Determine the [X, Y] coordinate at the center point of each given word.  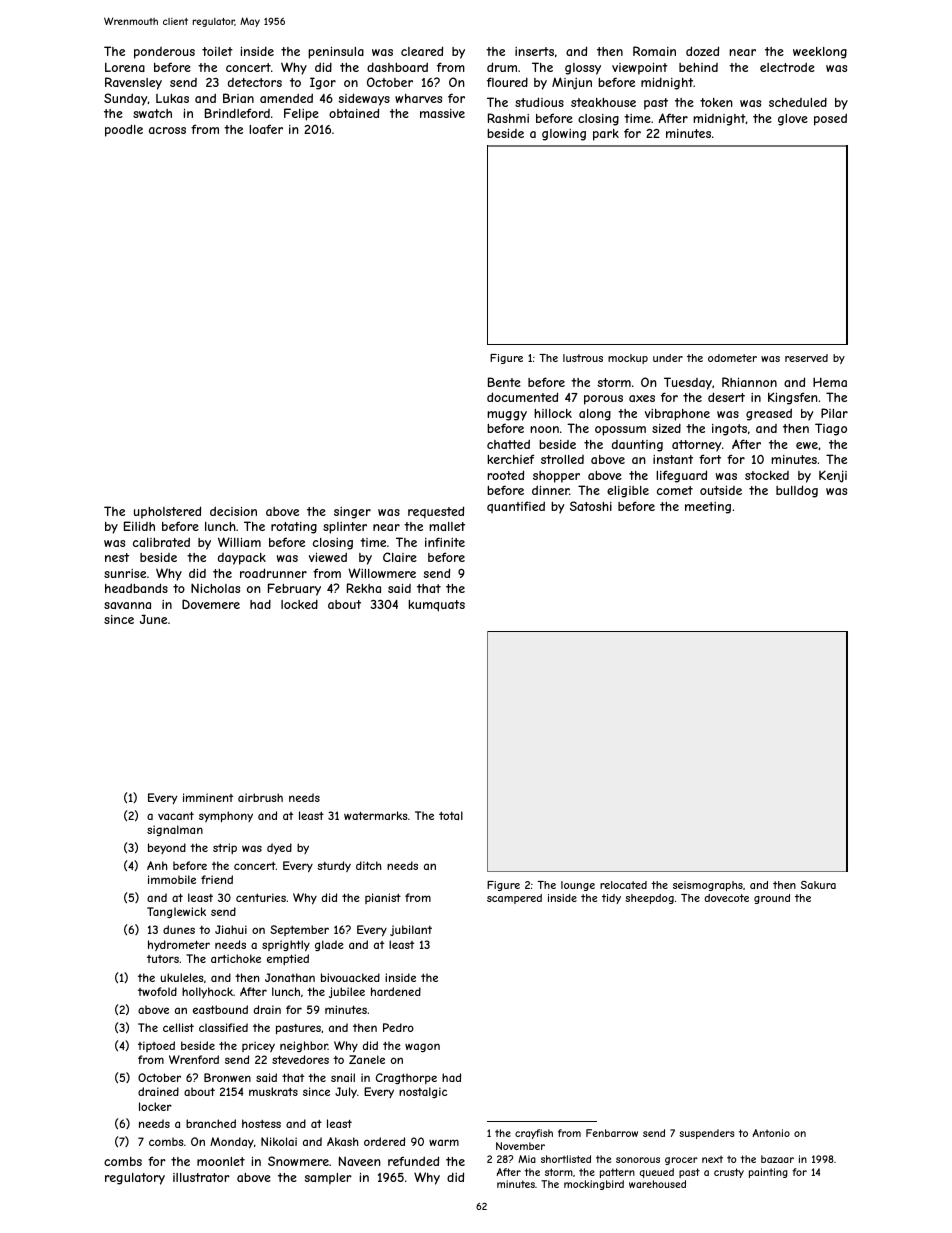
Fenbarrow [612, 1133]
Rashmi [508, 118]
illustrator [201, 1177]
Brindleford [237, 113]
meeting [708, 508]
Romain [654, 51]
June [153, 619]
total [451, 815]
